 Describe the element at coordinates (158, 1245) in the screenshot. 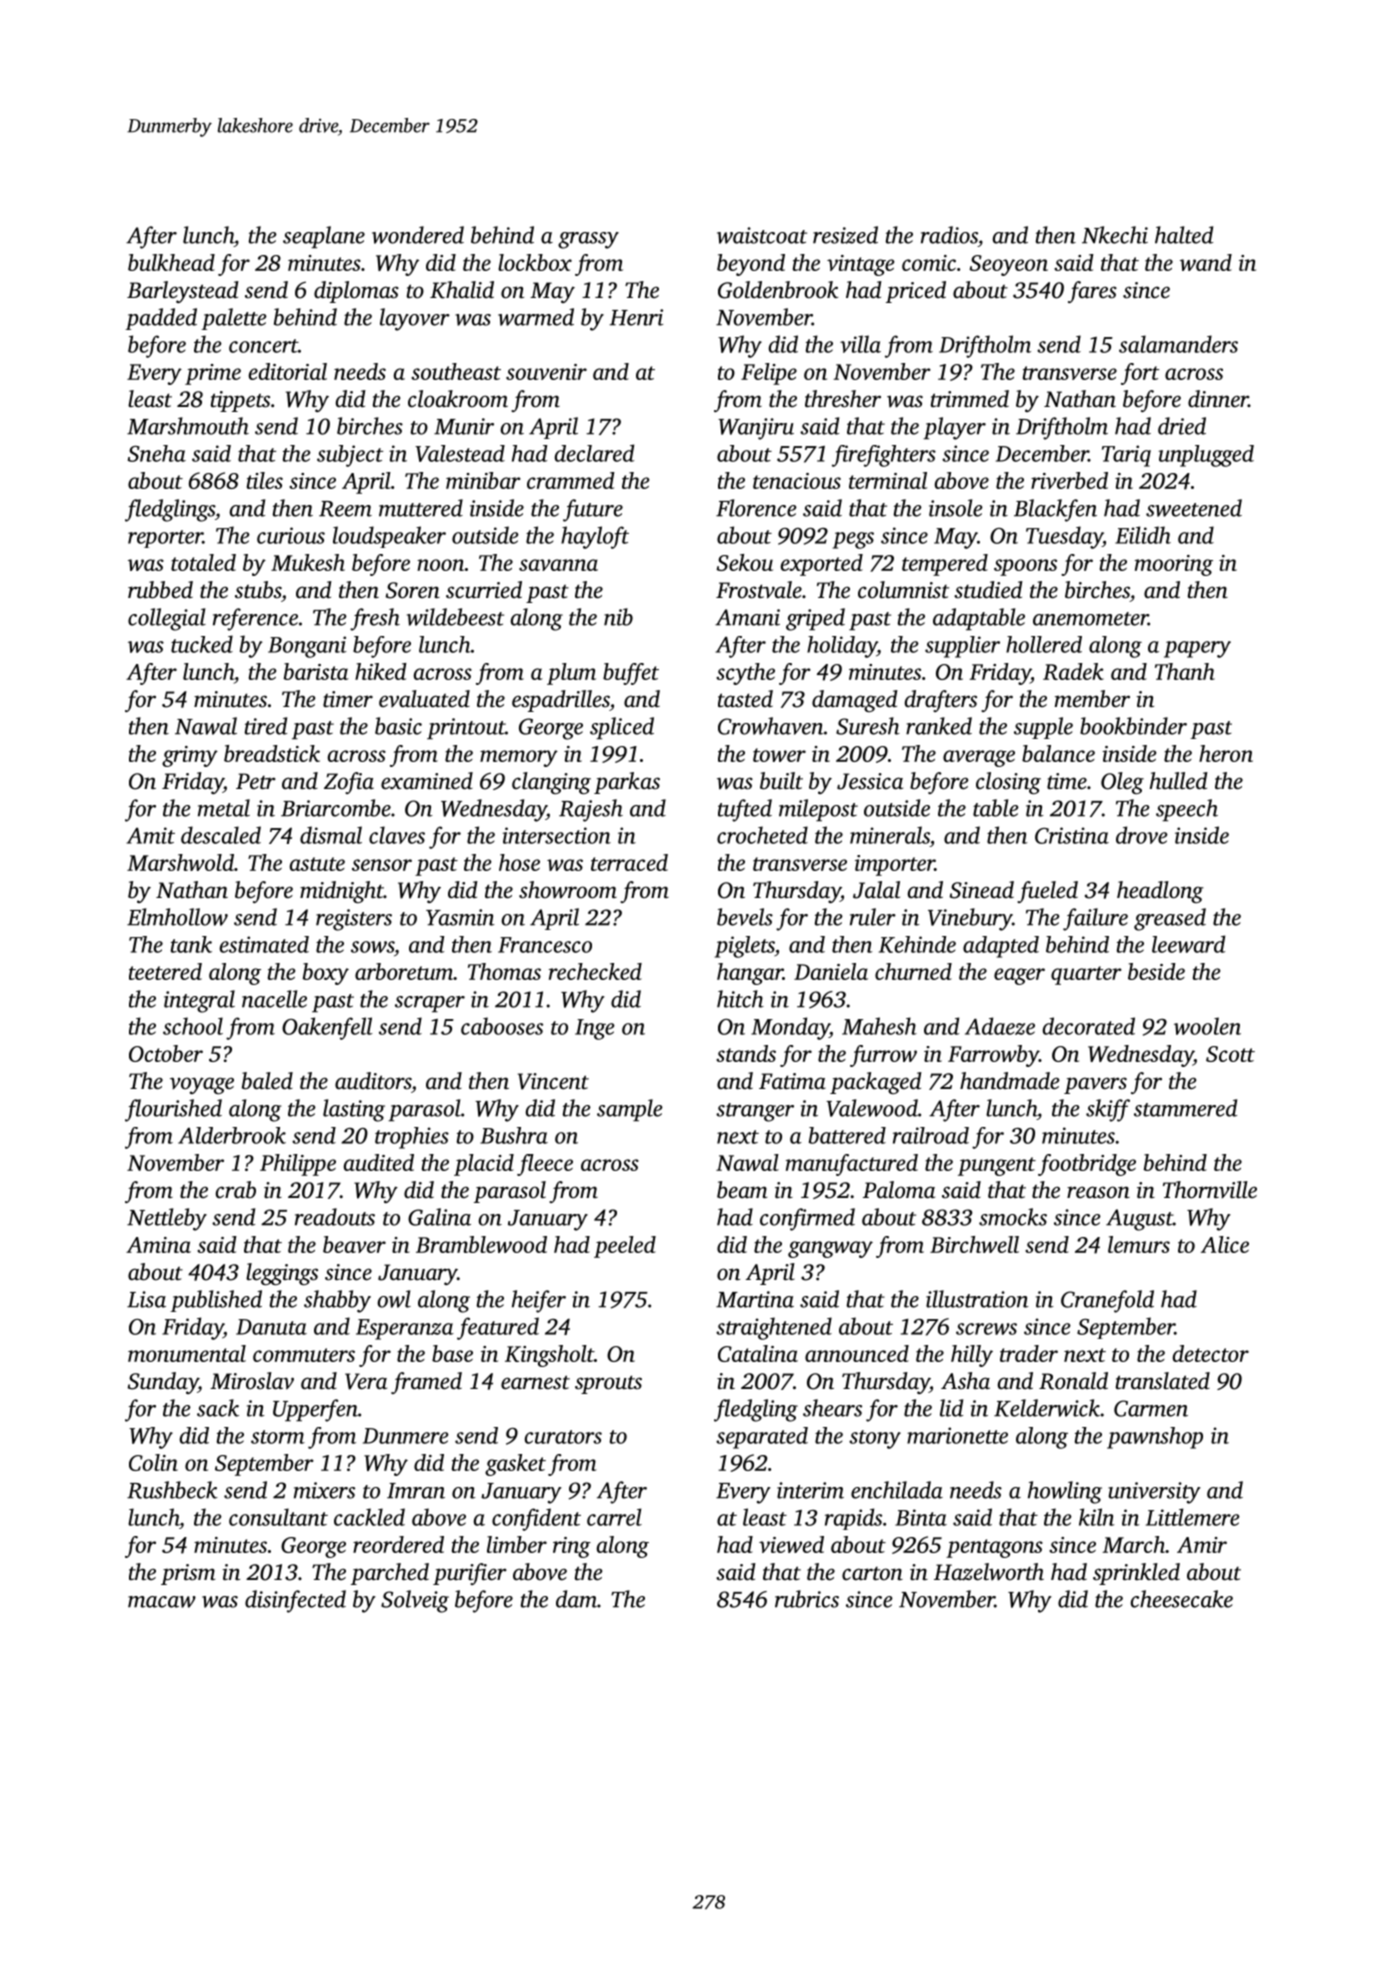

I see `Amina` at that location.
